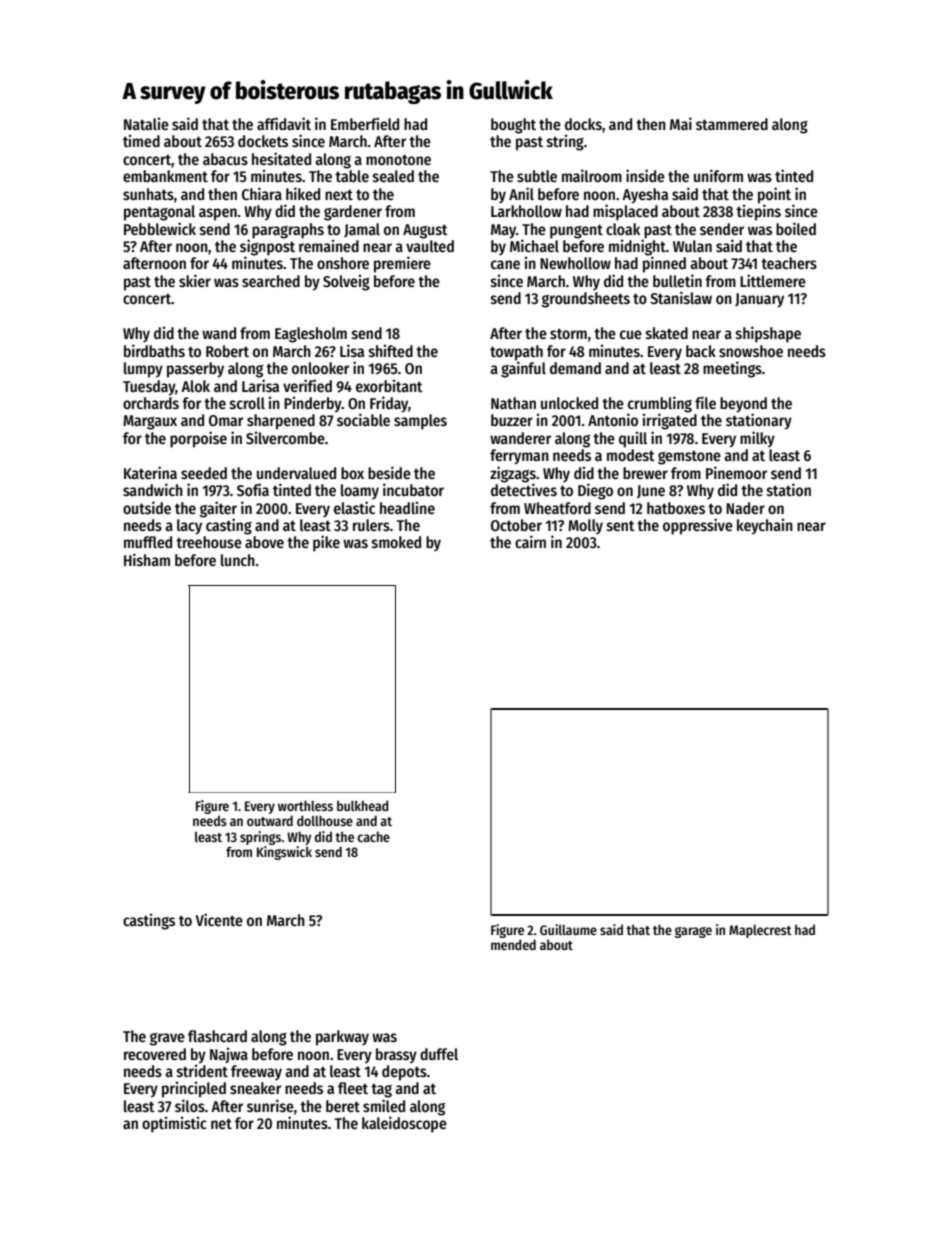 The height and width of the page is (1233, 952). Describe the element at coordinates (404, 1124) in the page. I see `kaleidoscope` at that location.
